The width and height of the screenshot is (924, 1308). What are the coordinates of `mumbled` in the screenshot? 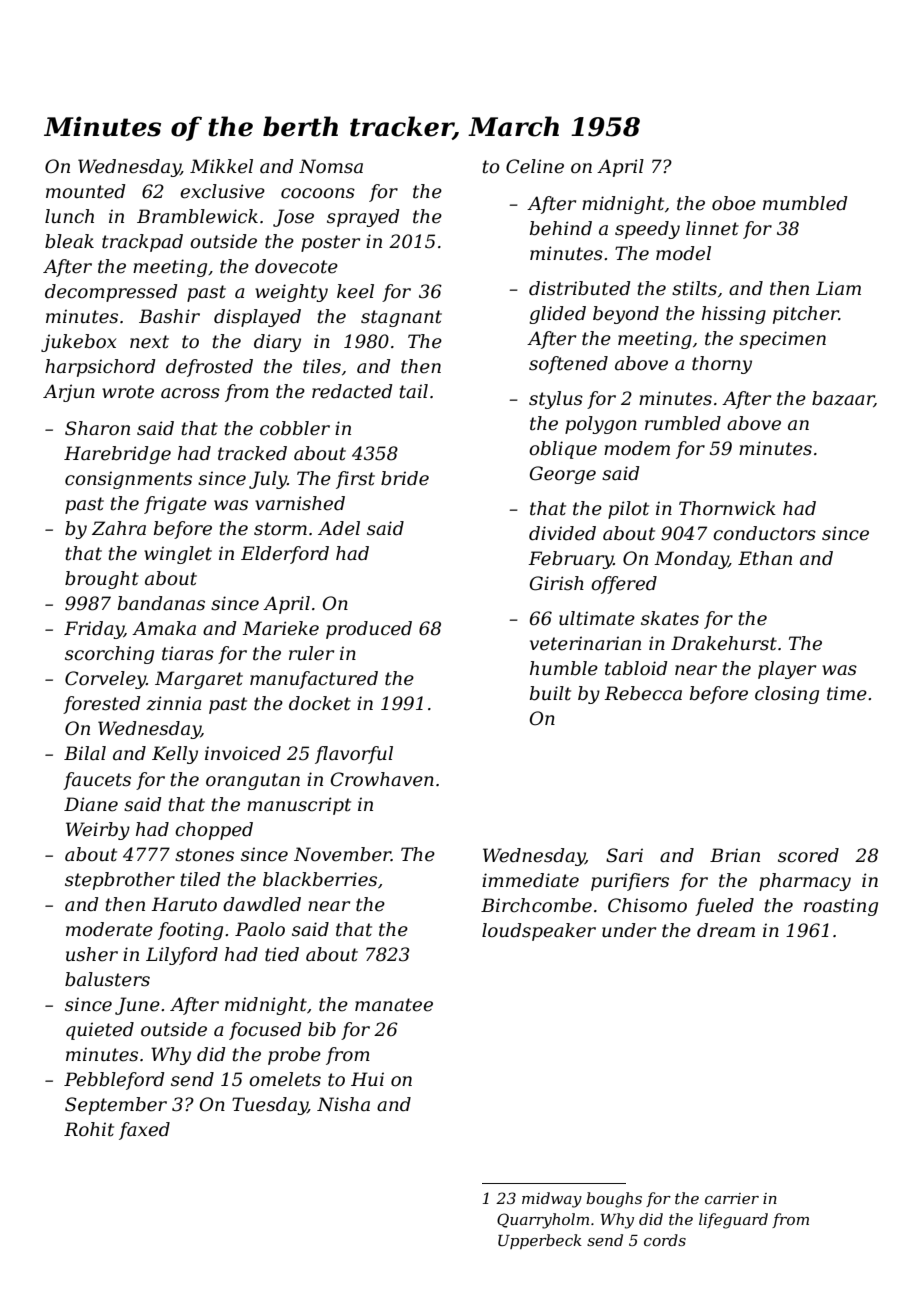 It's located at (805, 203).
